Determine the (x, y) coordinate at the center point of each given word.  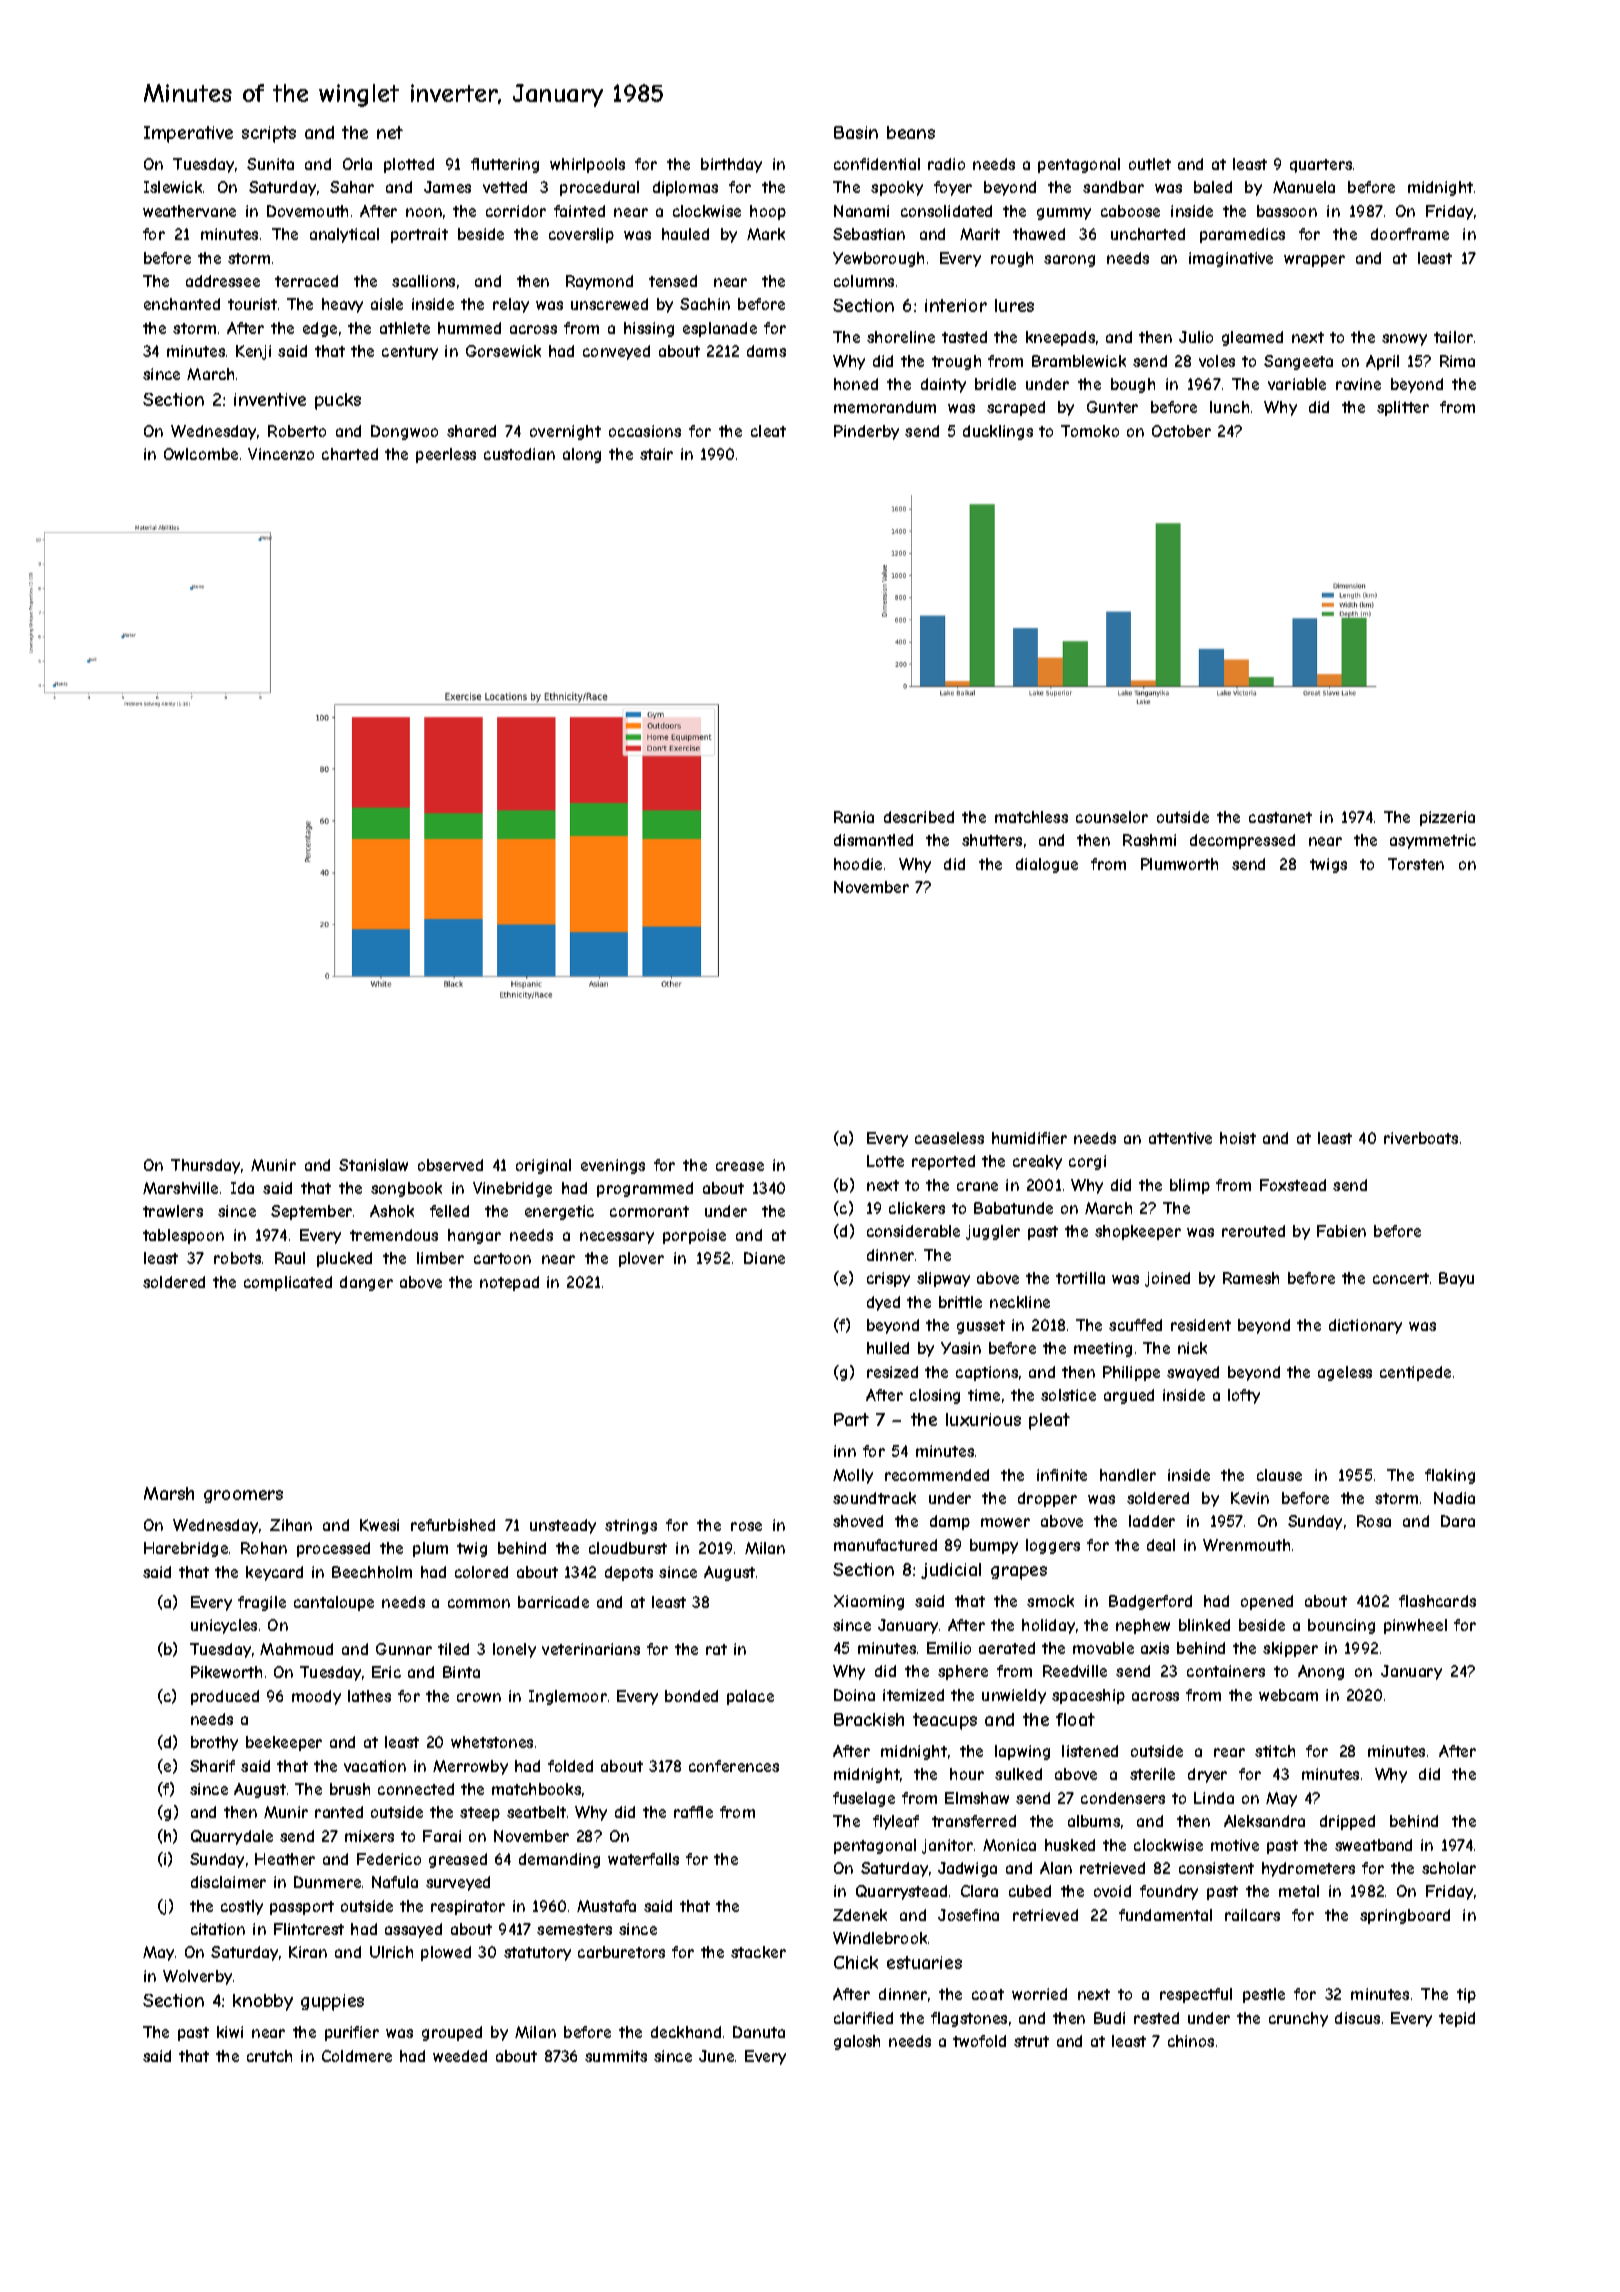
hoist (1238, 1138)
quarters (1321, 166)
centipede (1415, 1373)
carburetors (621, 1952)
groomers (243, 1496)
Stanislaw (373, 1165)
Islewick (173, 187)
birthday (731, 165)
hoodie (858, 864)
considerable (913, 1231)
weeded (460, 2056)
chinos (1191, 2041)
